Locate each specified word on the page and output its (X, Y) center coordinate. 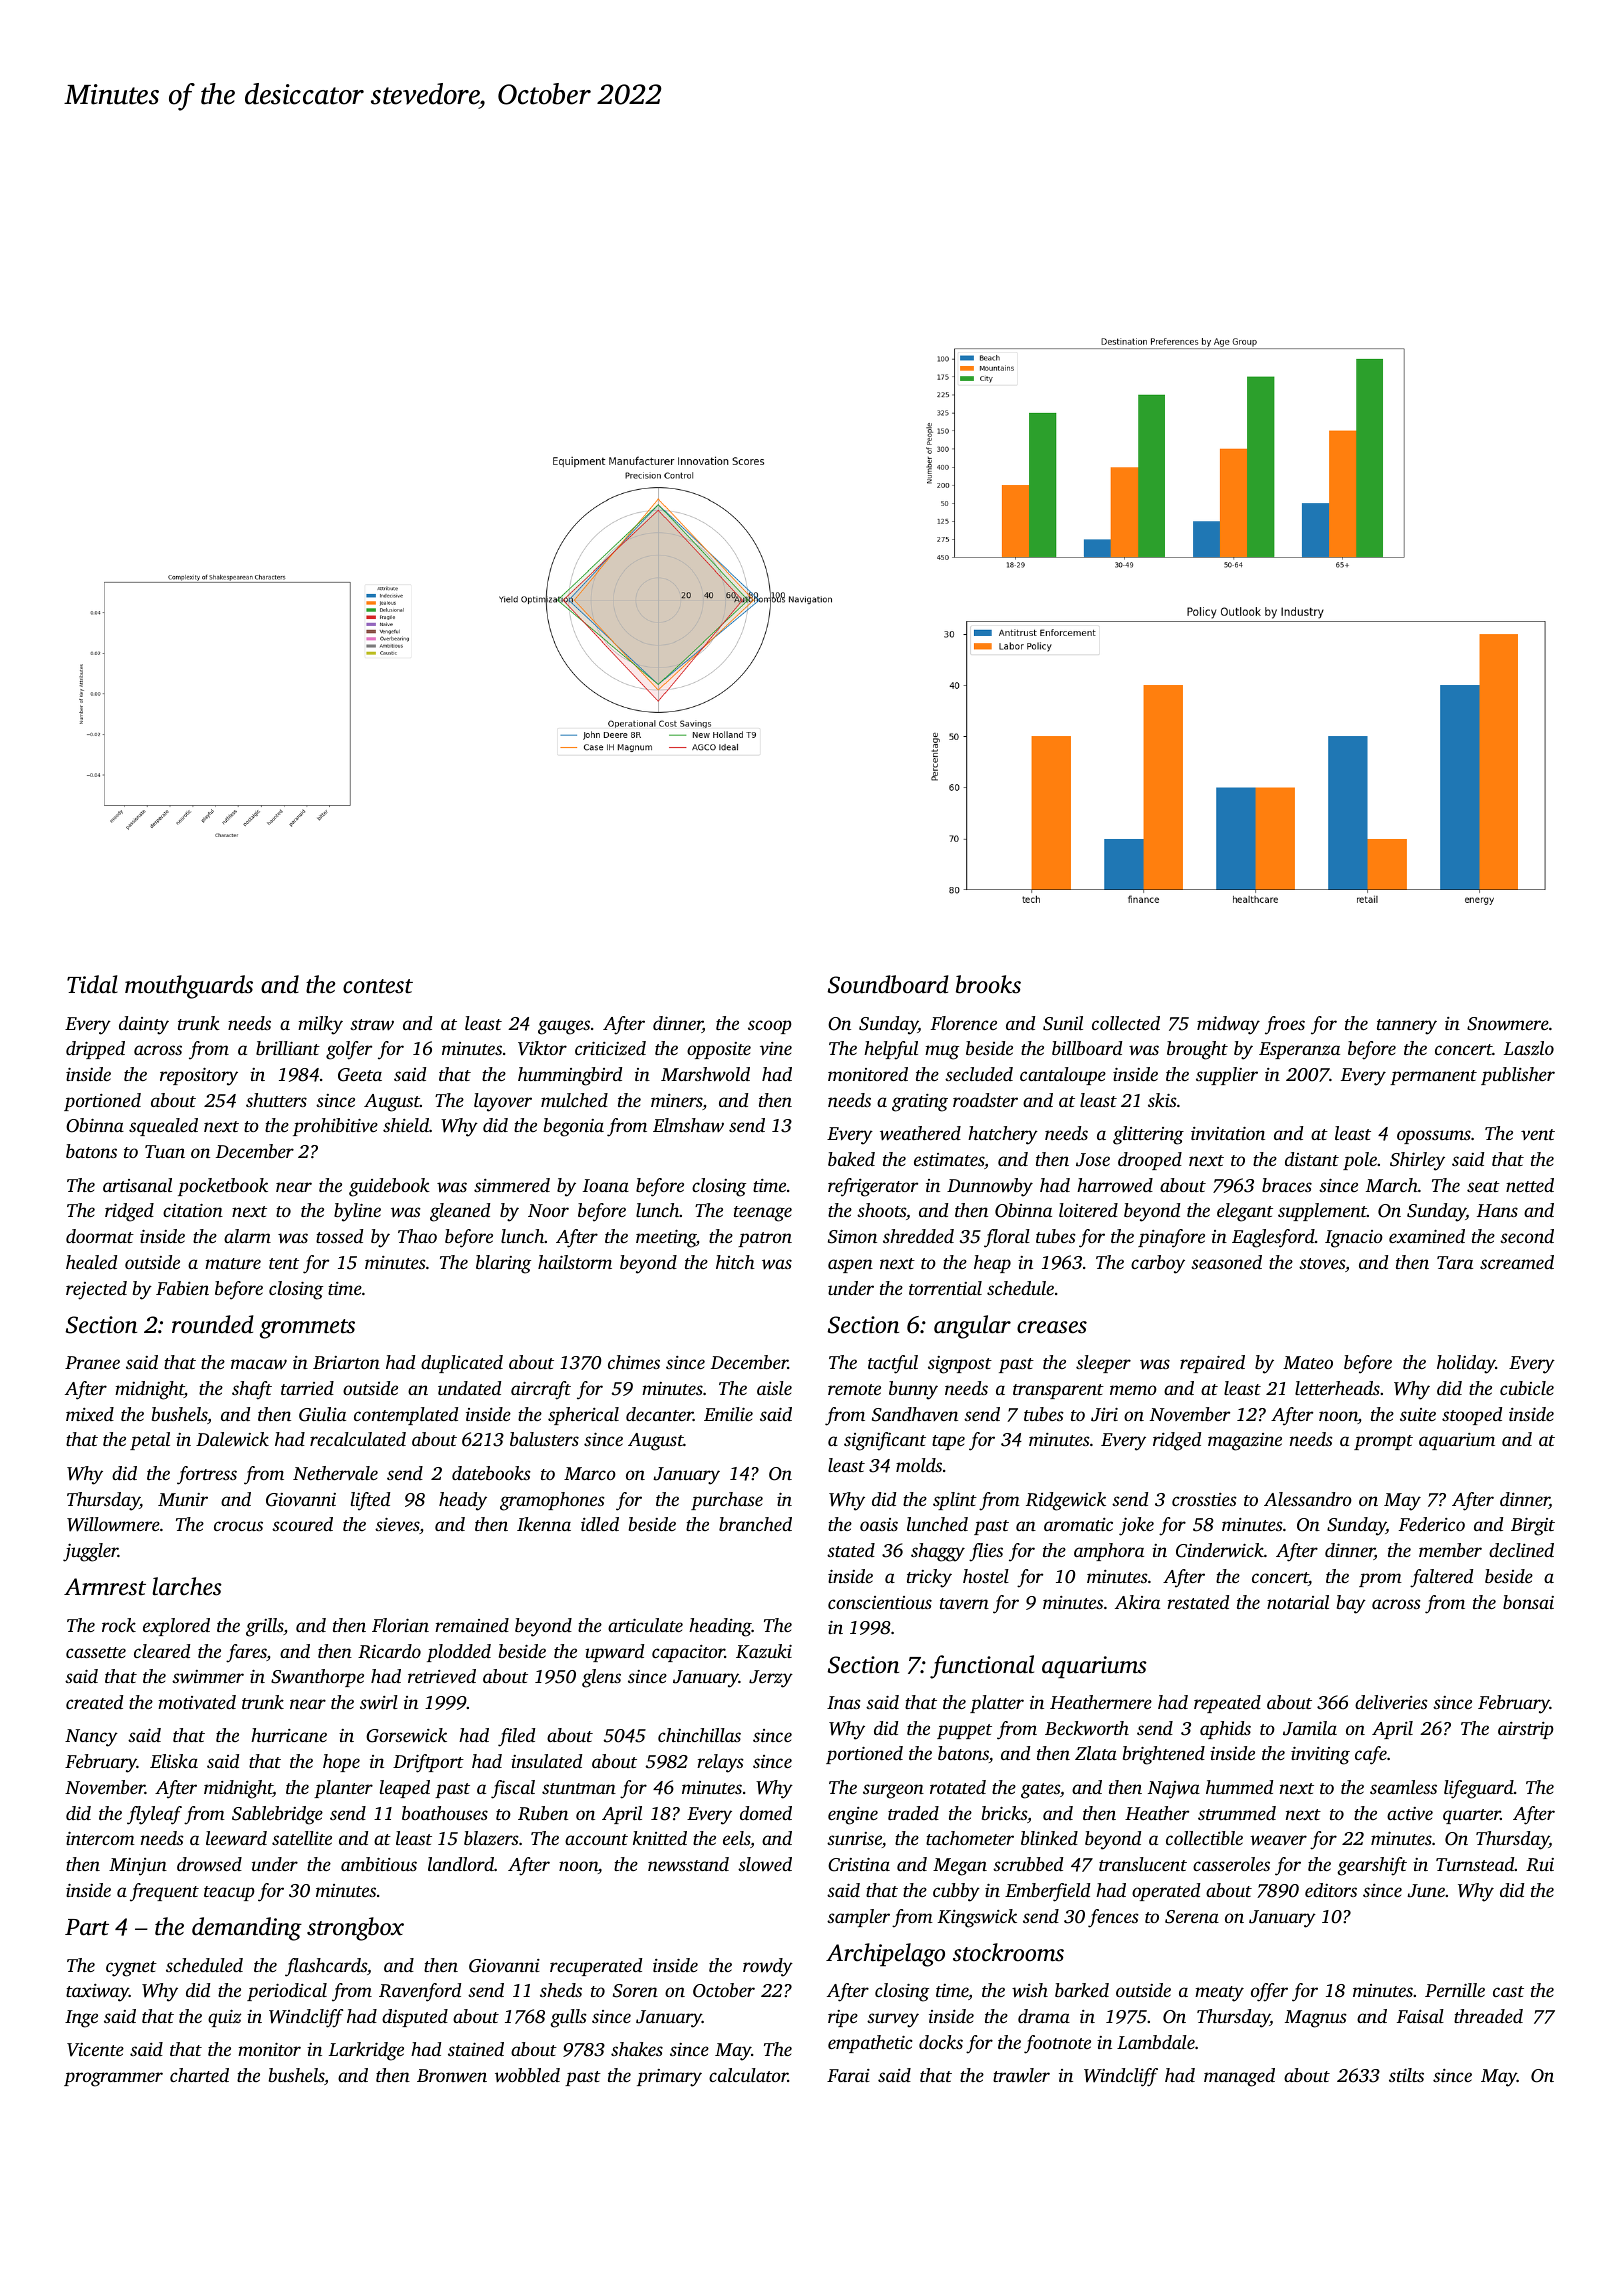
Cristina (859, 1865)
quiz (224, 2018)
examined (1427, 1236)
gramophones (552, 1501)
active (1410, 1813)
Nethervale (335, 1473)
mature (233, 1263)
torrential (945, 1288)
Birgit (1533, 1527)
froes (1285, 1025)
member (1450, 1550)
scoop (770, 1027)
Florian (400, 1625)
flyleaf (154, 1815)
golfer (349, 1050)
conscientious (880, 1602)
